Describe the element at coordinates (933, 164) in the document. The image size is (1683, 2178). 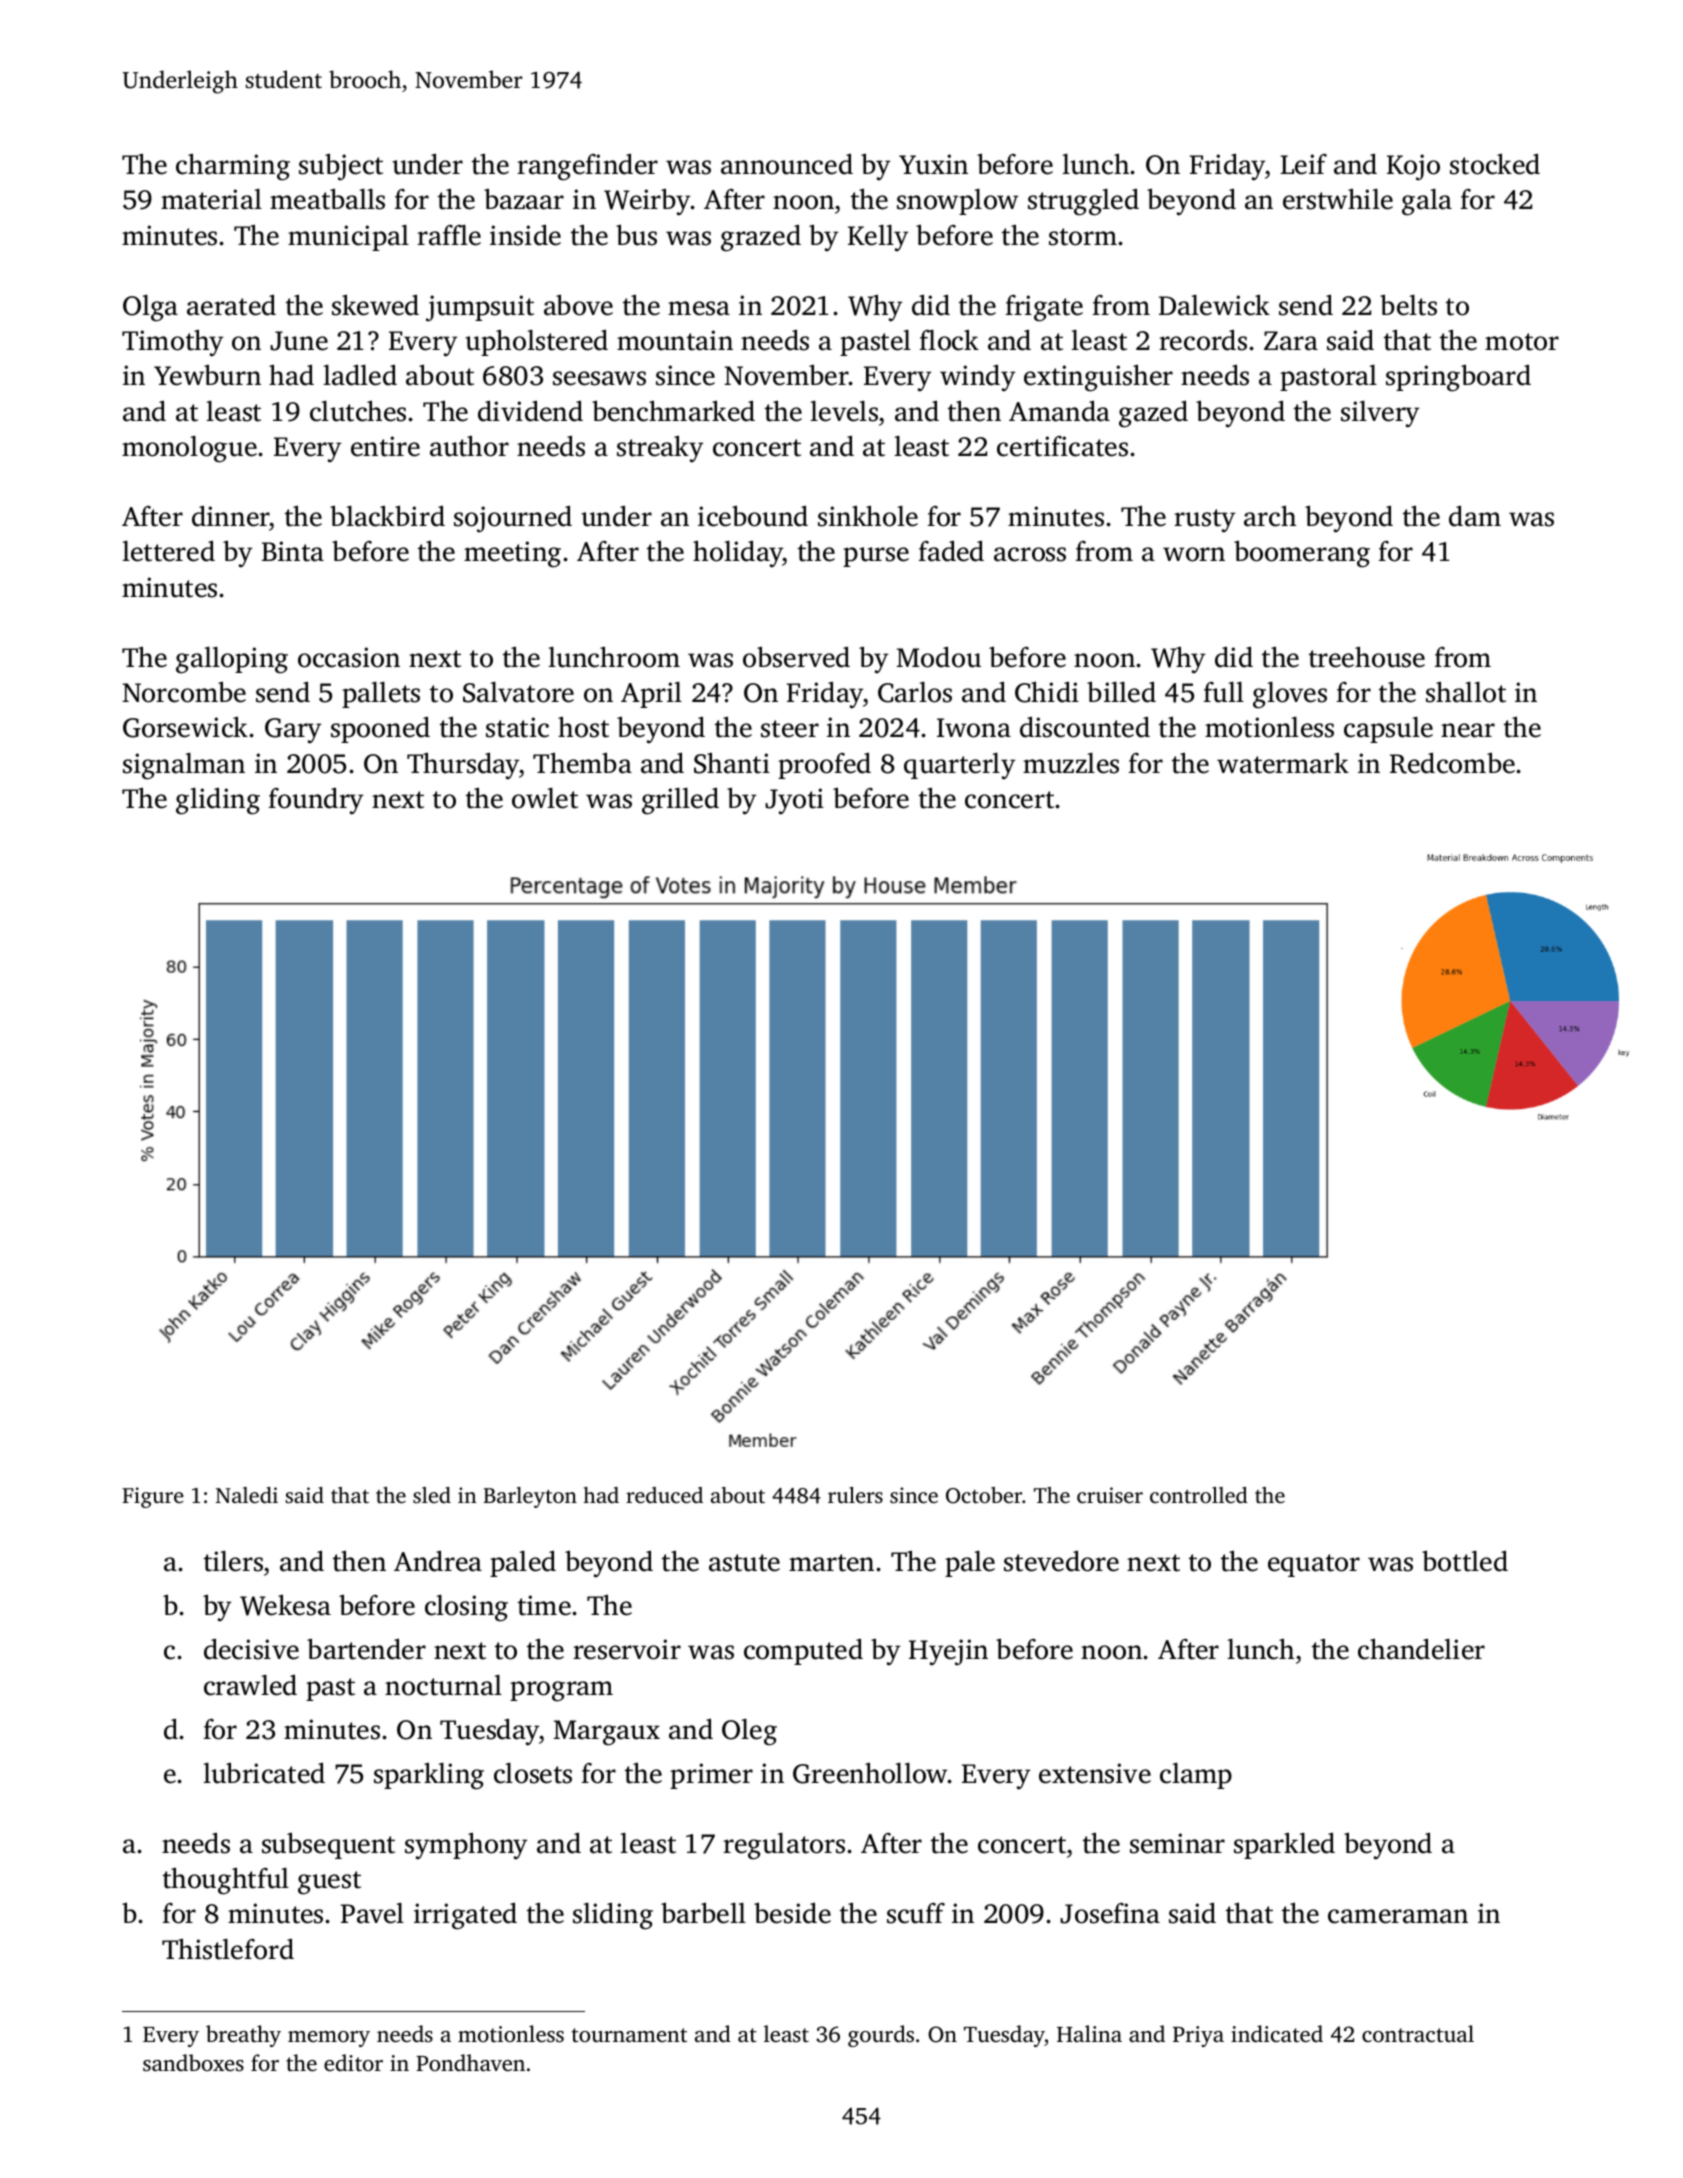
I see `Yuxin` at that location.
